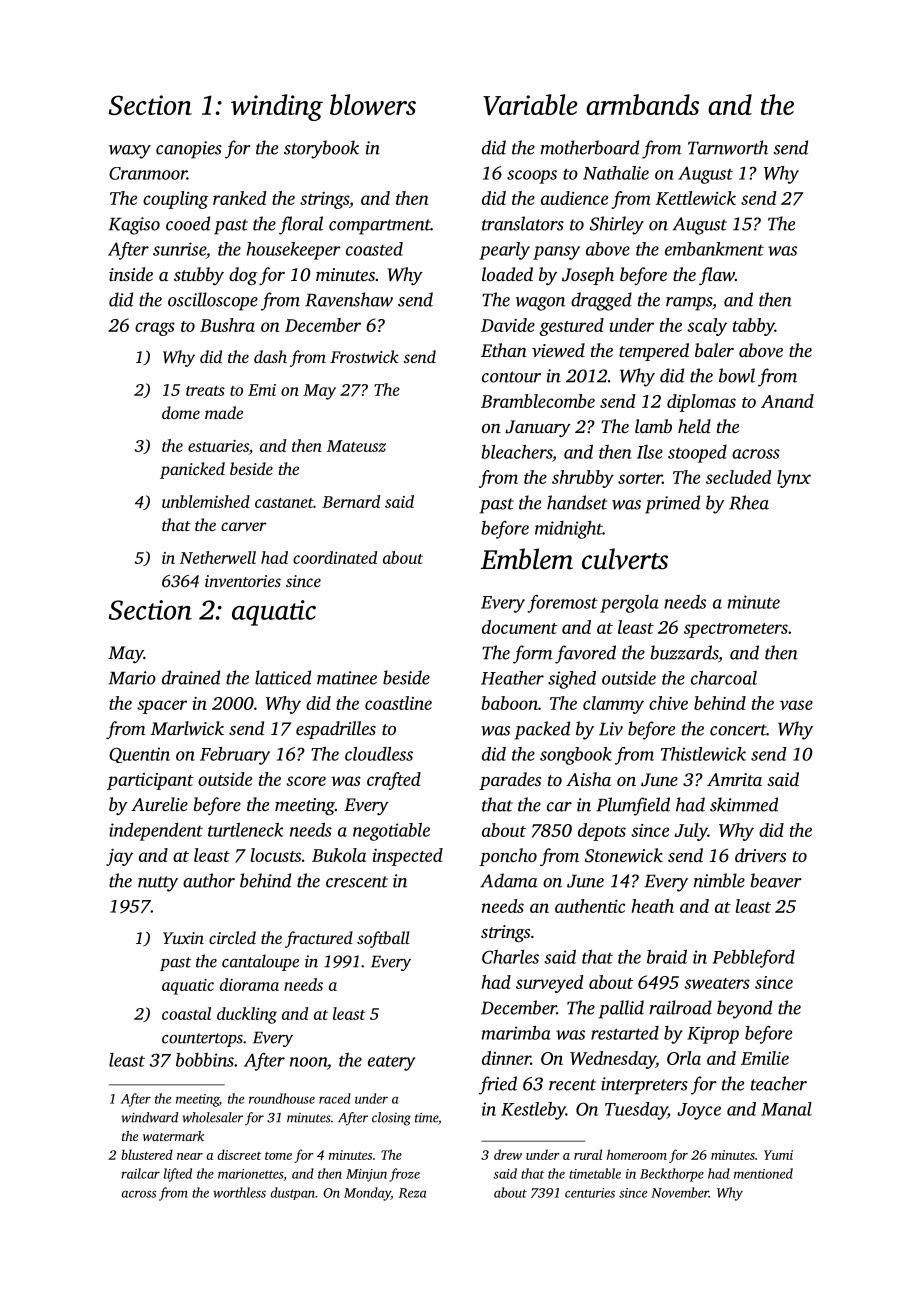 This document has height=1308, width=924. I want to click on Mateusz, so click(356, 446).
